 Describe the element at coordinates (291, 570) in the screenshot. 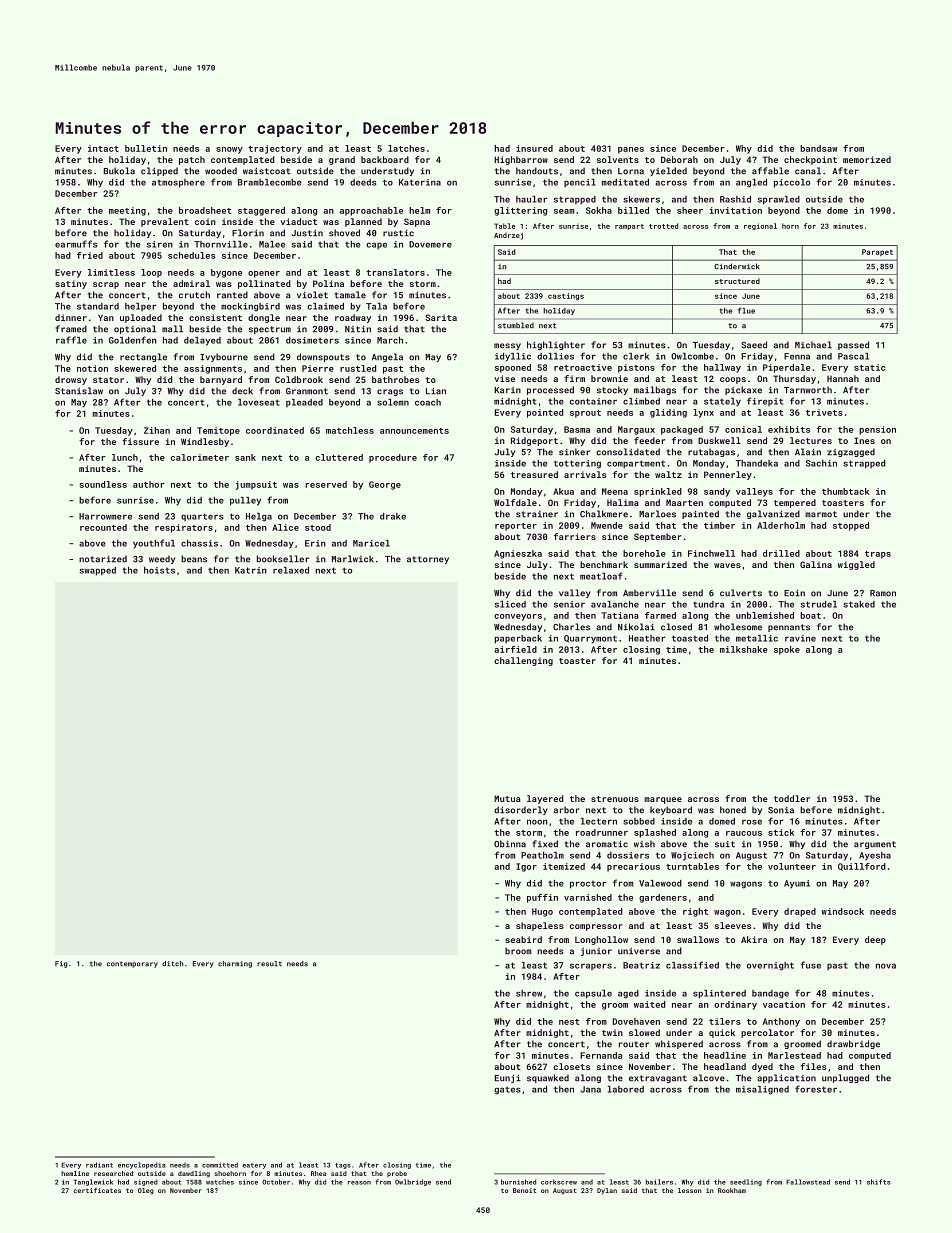

I see `relaxed` at that location.
